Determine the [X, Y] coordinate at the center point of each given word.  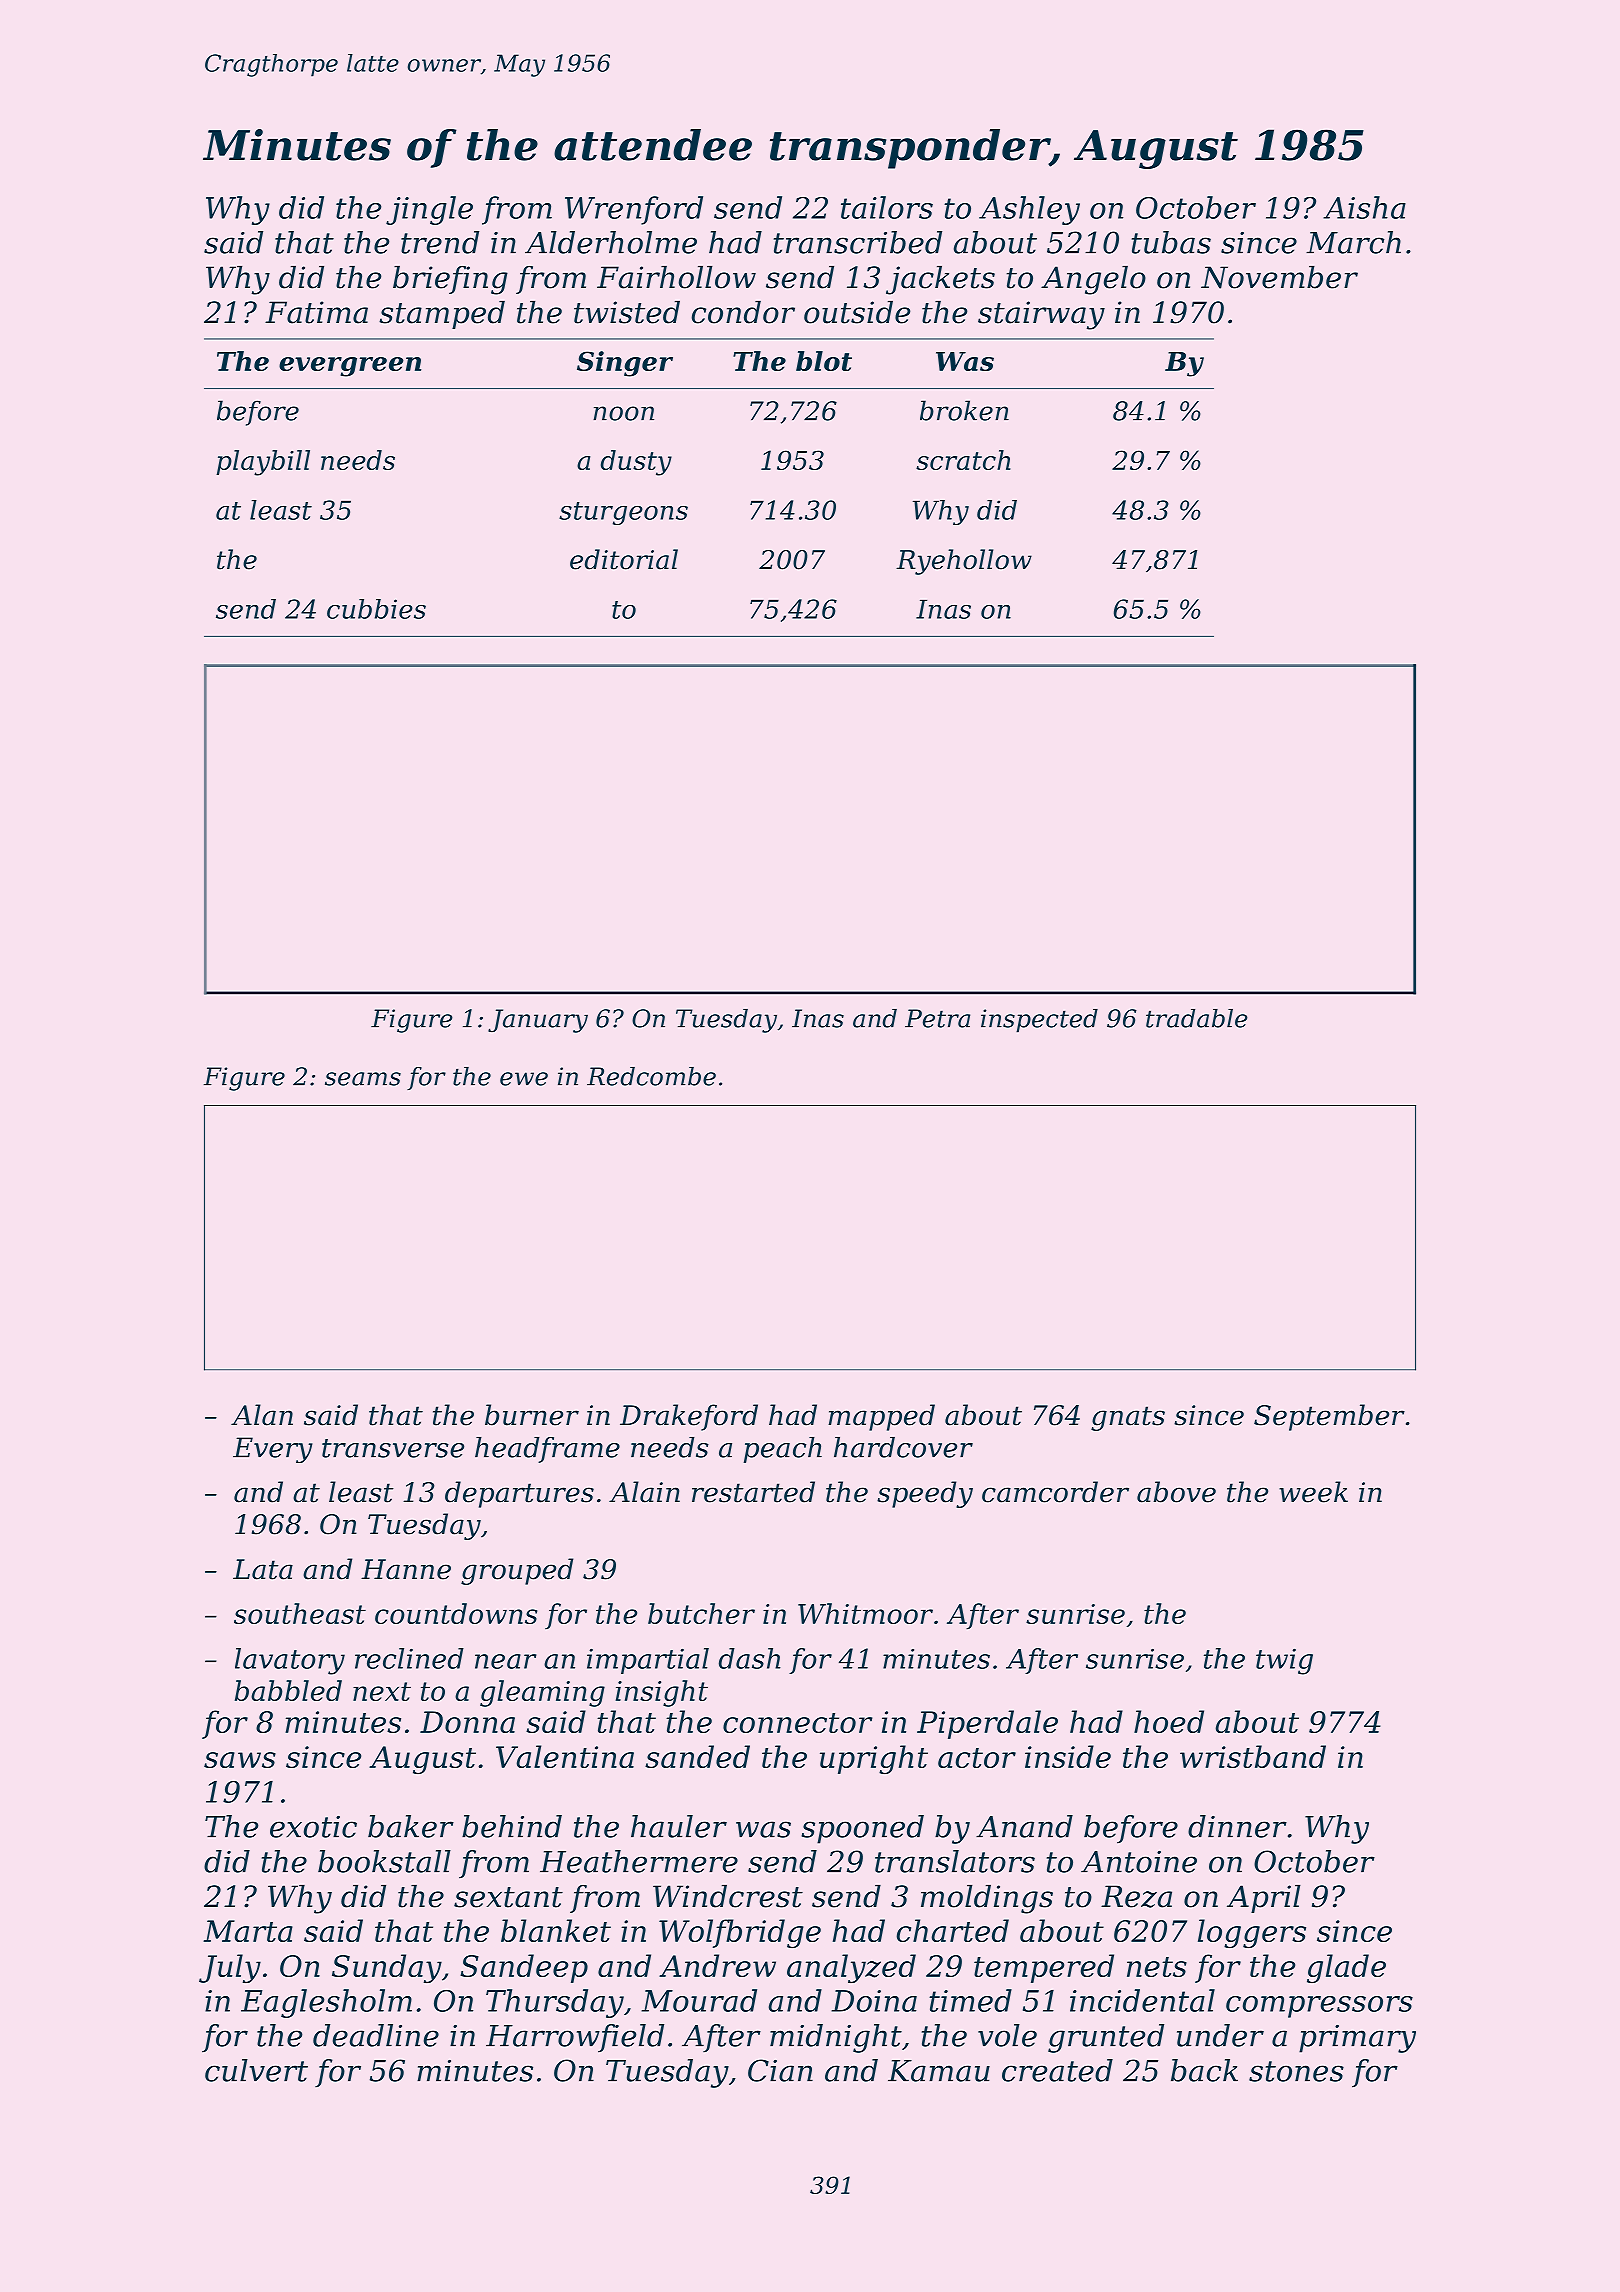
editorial [624, 559]
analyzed [851, 1968]
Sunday [387, 1968]
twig [1284, 1661]
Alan [262, 1415]
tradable [1197, 1018]
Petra [937, 1018]
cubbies [376, 609]
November [1279, 277]
